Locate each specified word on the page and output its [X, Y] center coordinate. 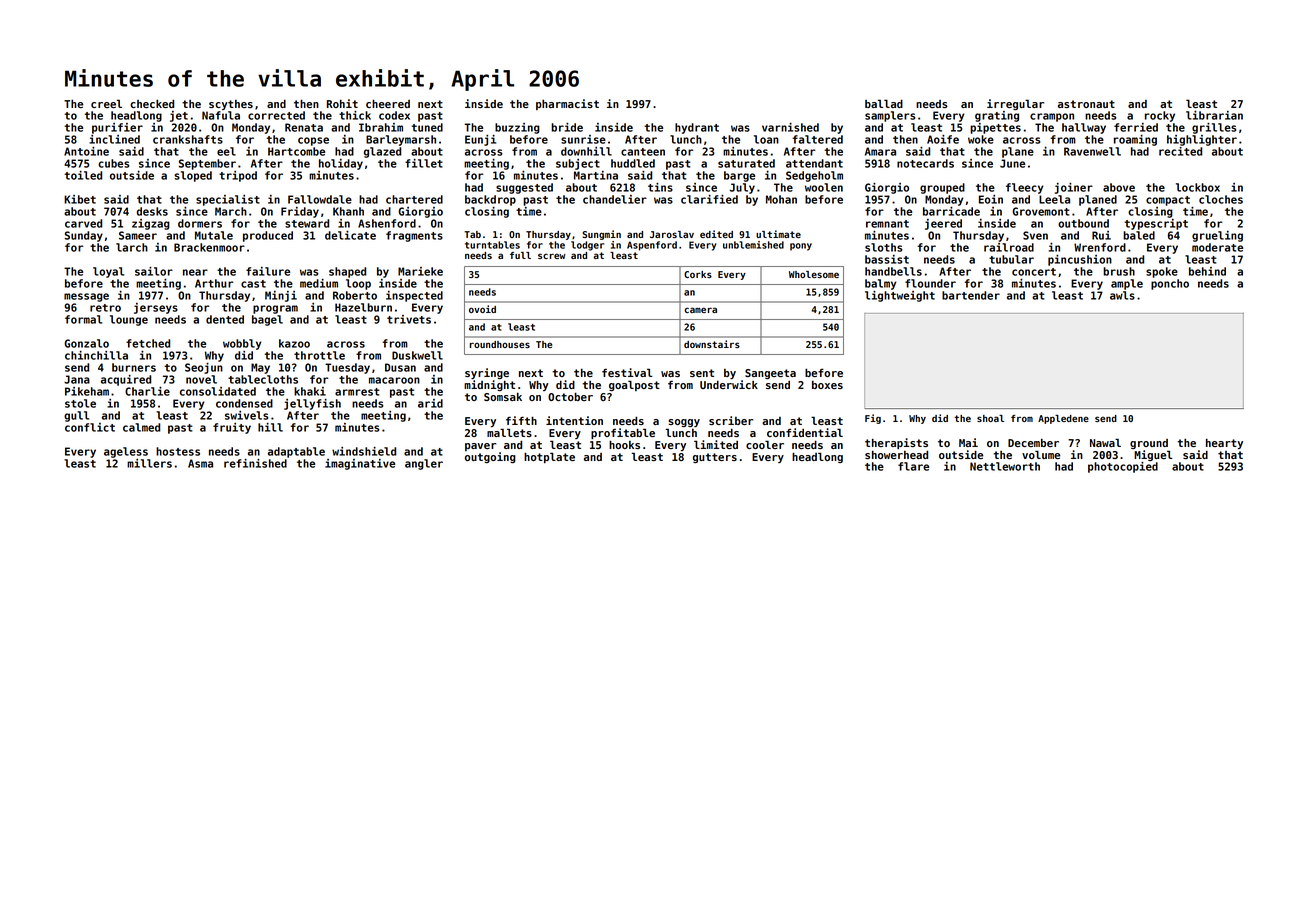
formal [83, 319]
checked [152, 103]
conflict [90, 427]
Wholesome [814, 274]
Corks [698, 274]
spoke [1162, 272]
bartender [971, 295]
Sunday [84, 236]
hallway [1084, 128]
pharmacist [567, 104]
